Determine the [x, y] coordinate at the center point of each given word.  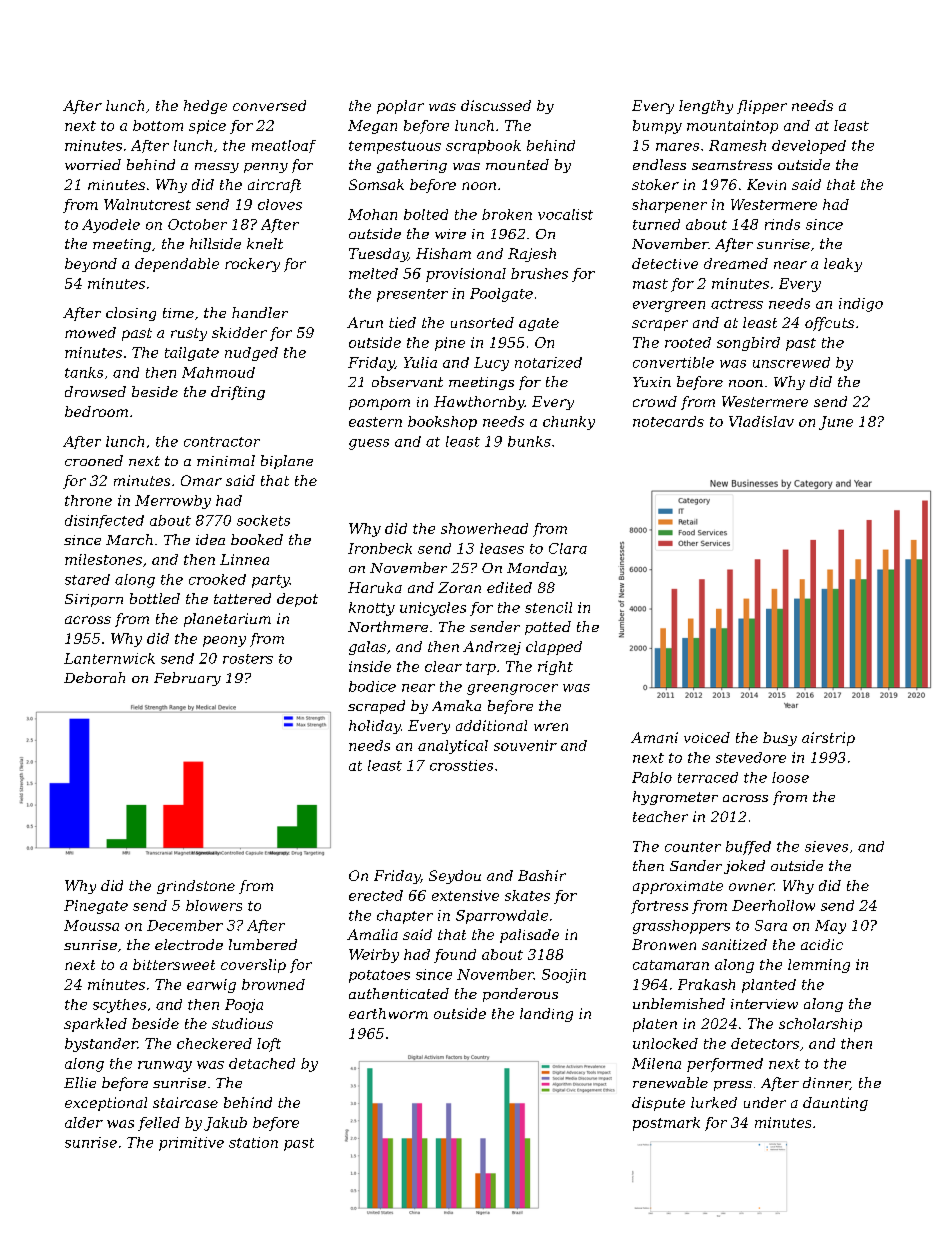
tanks [84, 372]
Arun [365, 322]
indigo [861, 305]
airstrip [828, 739]
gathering [412, 166]
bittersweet [174, 964]
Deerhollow [773, 905]
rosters [248, 659]
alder [84, 1122]
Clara [568, 548]
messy [217, 168]
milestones [103, 559]
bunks [529, 441]
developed [809, 147]
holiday [375, 727]
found [455, 956]
